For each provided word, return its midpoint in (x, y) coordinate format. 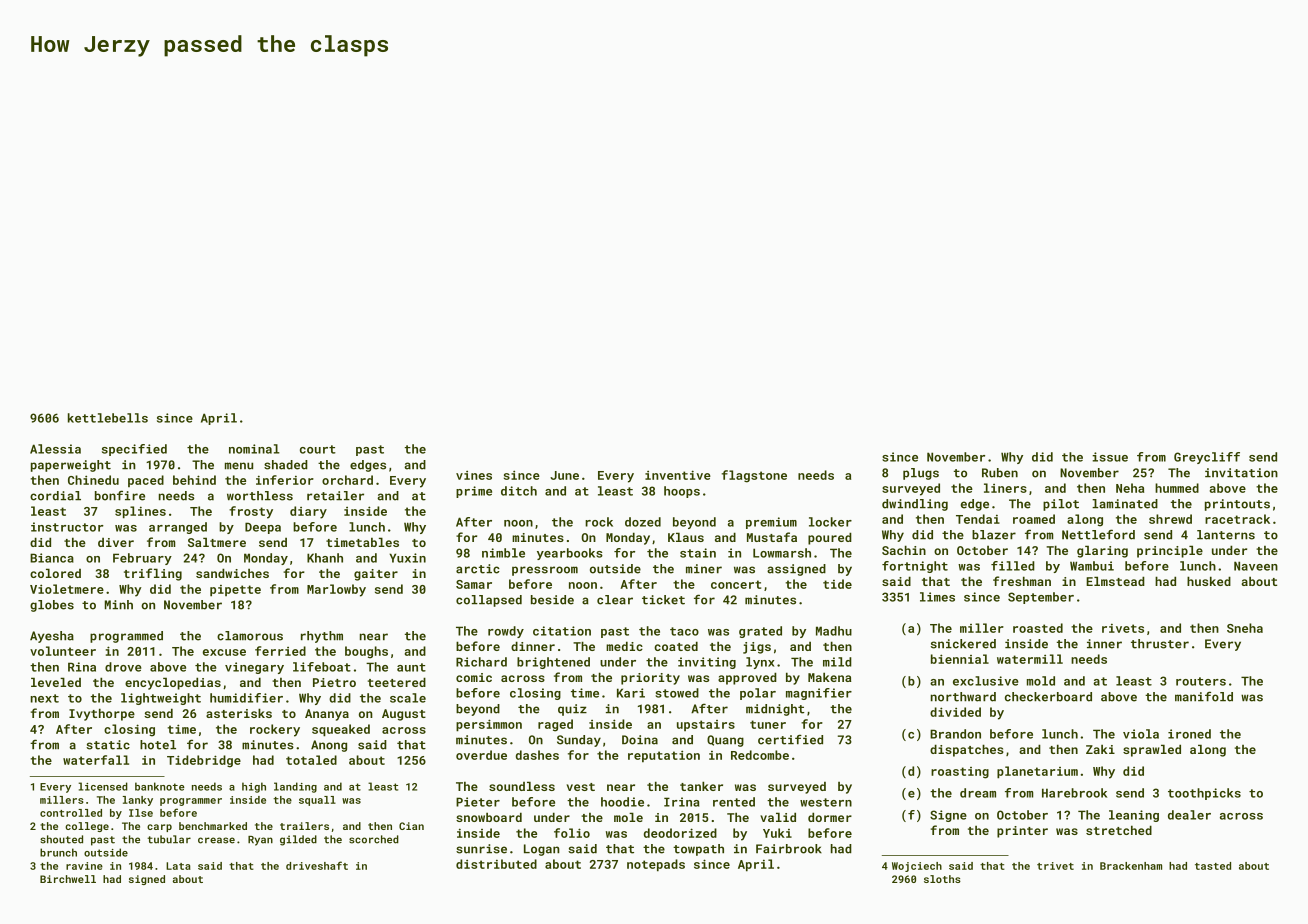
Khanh (325, 558)
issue (1110, 457)
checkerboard (1048, 697)
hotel (158, 745)
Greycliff (1207, 458)
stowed (677, 693)
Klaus (686, 537)
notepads (656, 865)
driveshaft (317, 865)
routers (1201, 681)
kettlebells (108, 418)
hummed (1177, 488)
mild (837, 662)
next (45, 698)
